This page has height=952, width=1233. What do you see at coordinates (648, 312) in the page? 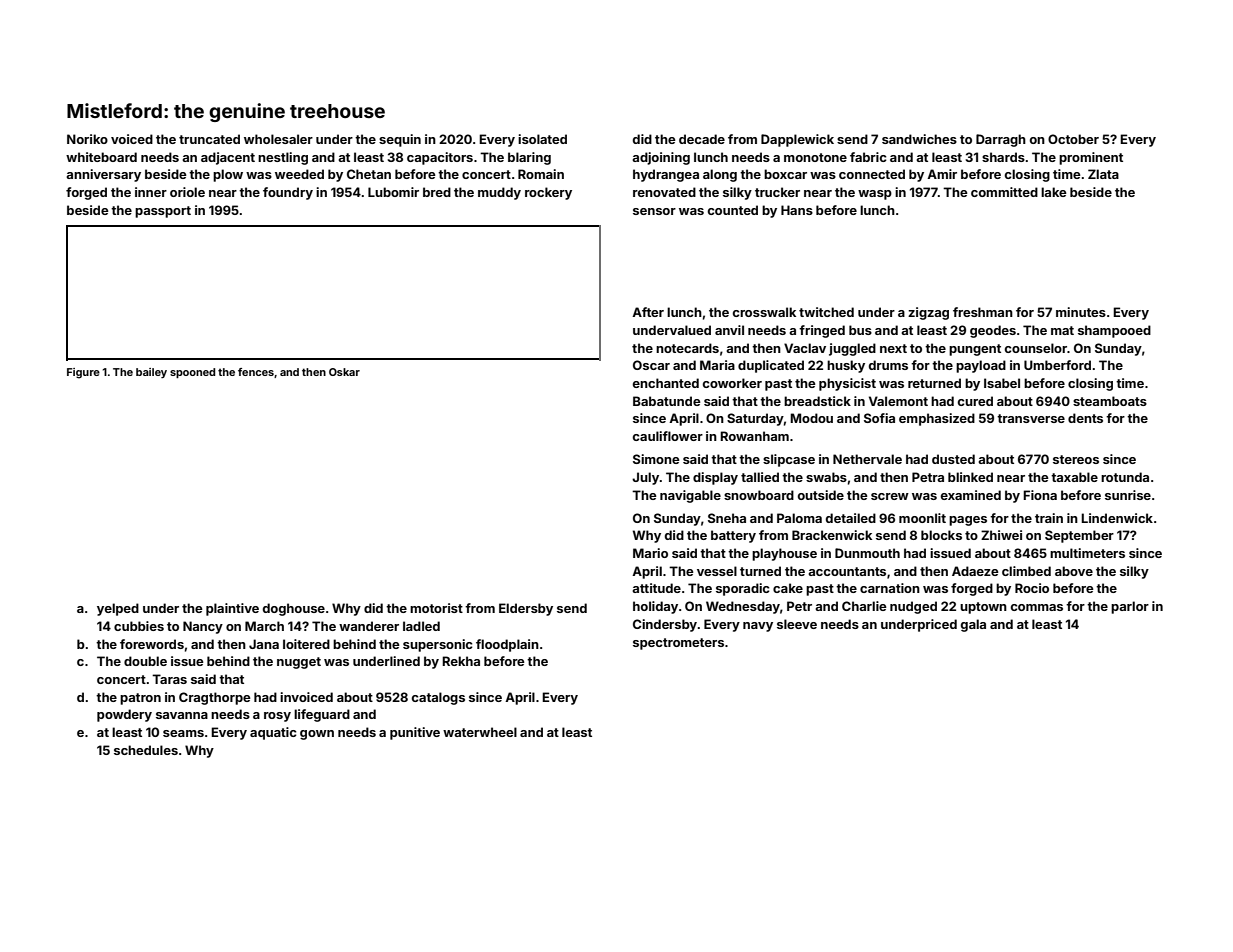
I see `After` at bounding box center [648, 312].
